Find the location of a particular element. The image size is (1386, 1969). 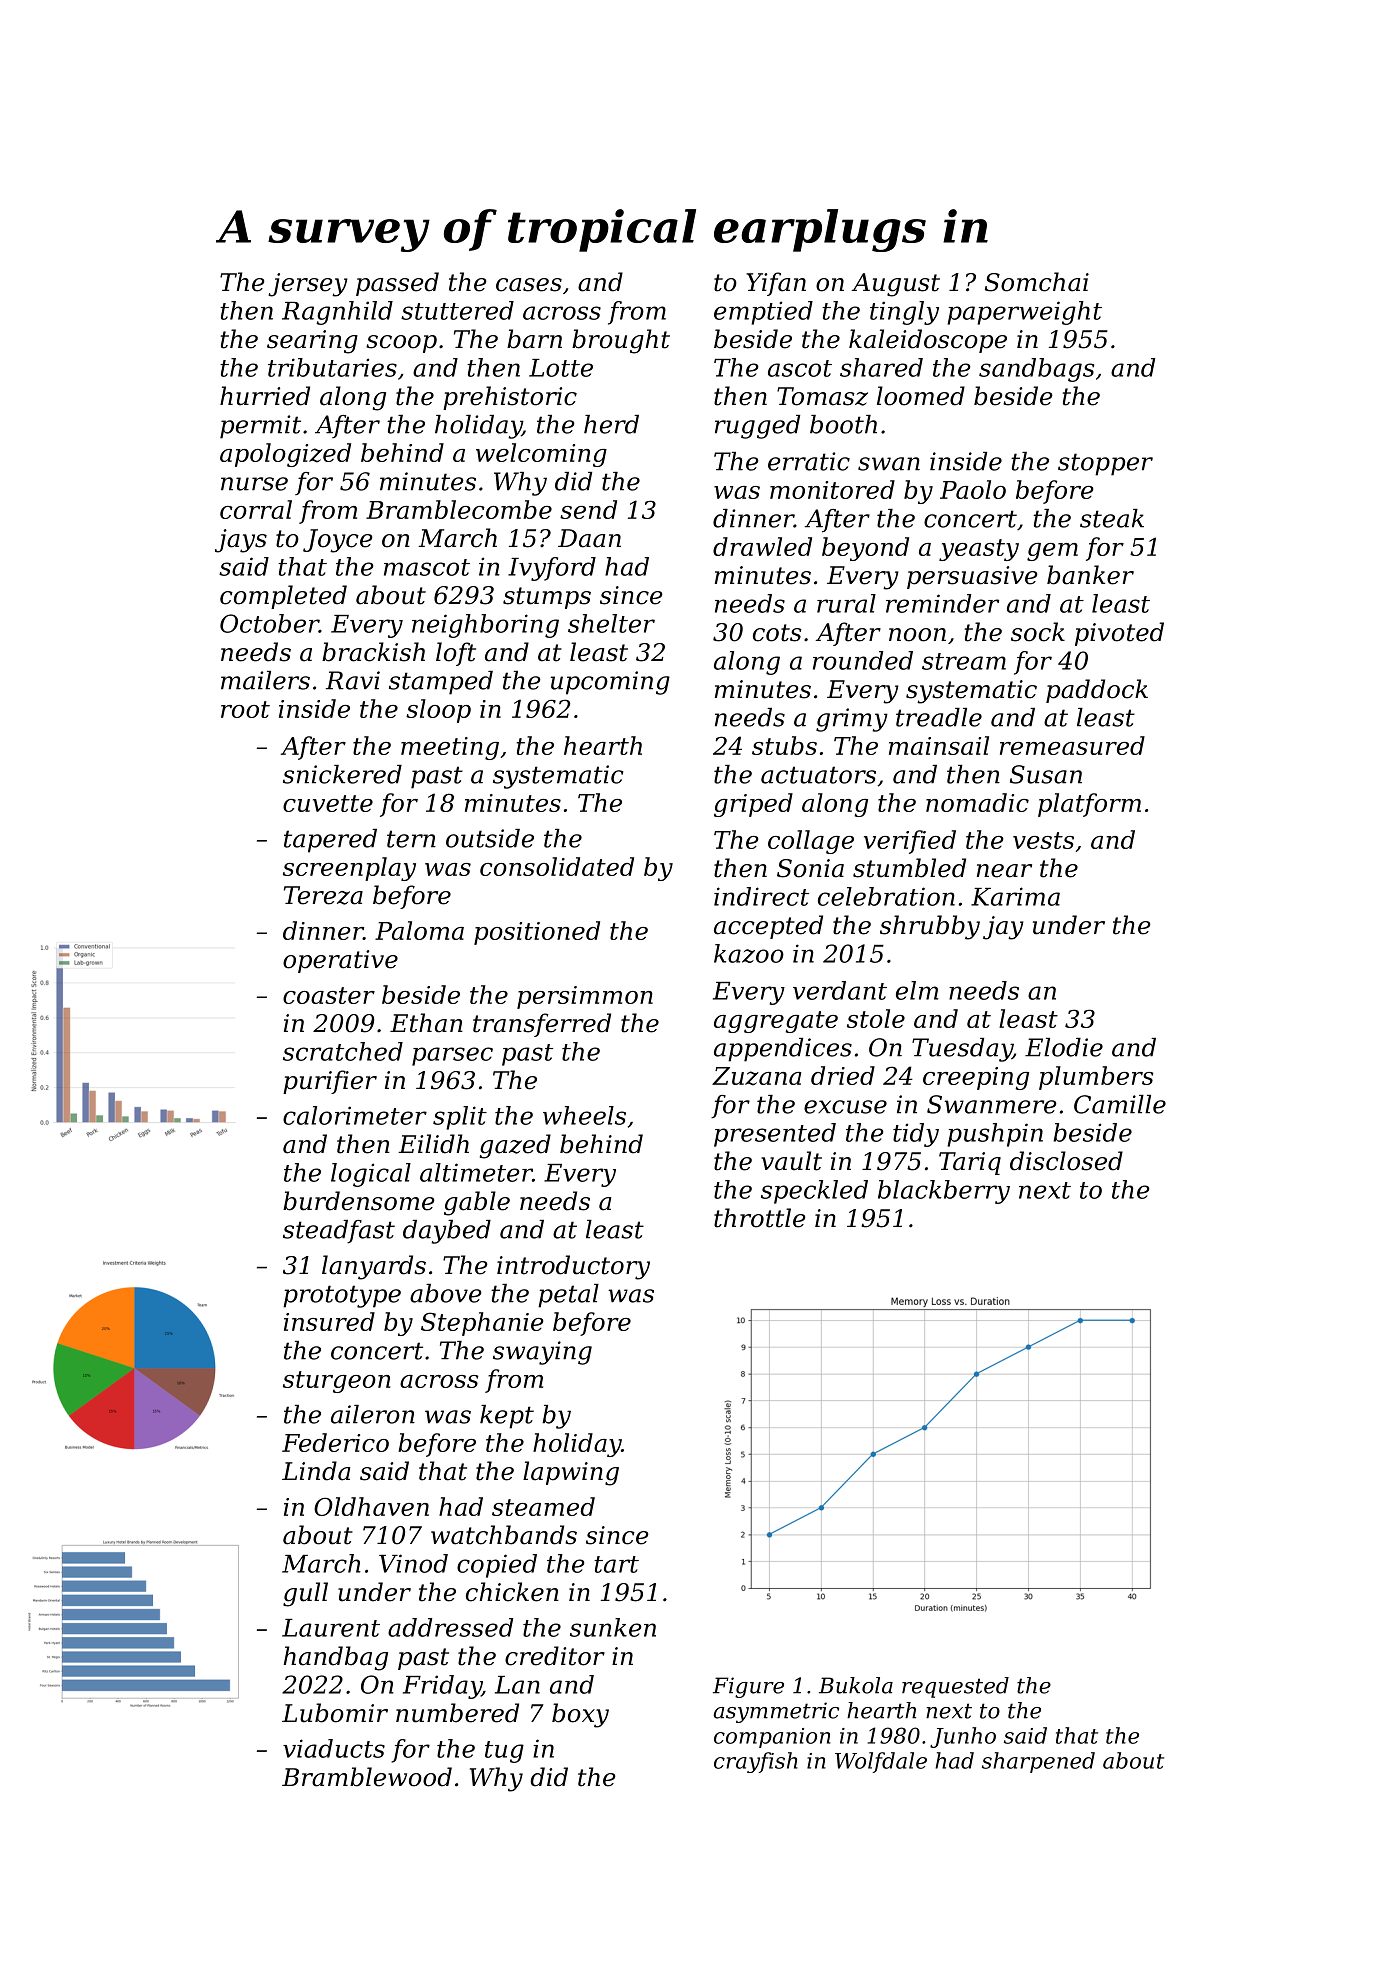

stopper is located at coordinates (1105, 464).
